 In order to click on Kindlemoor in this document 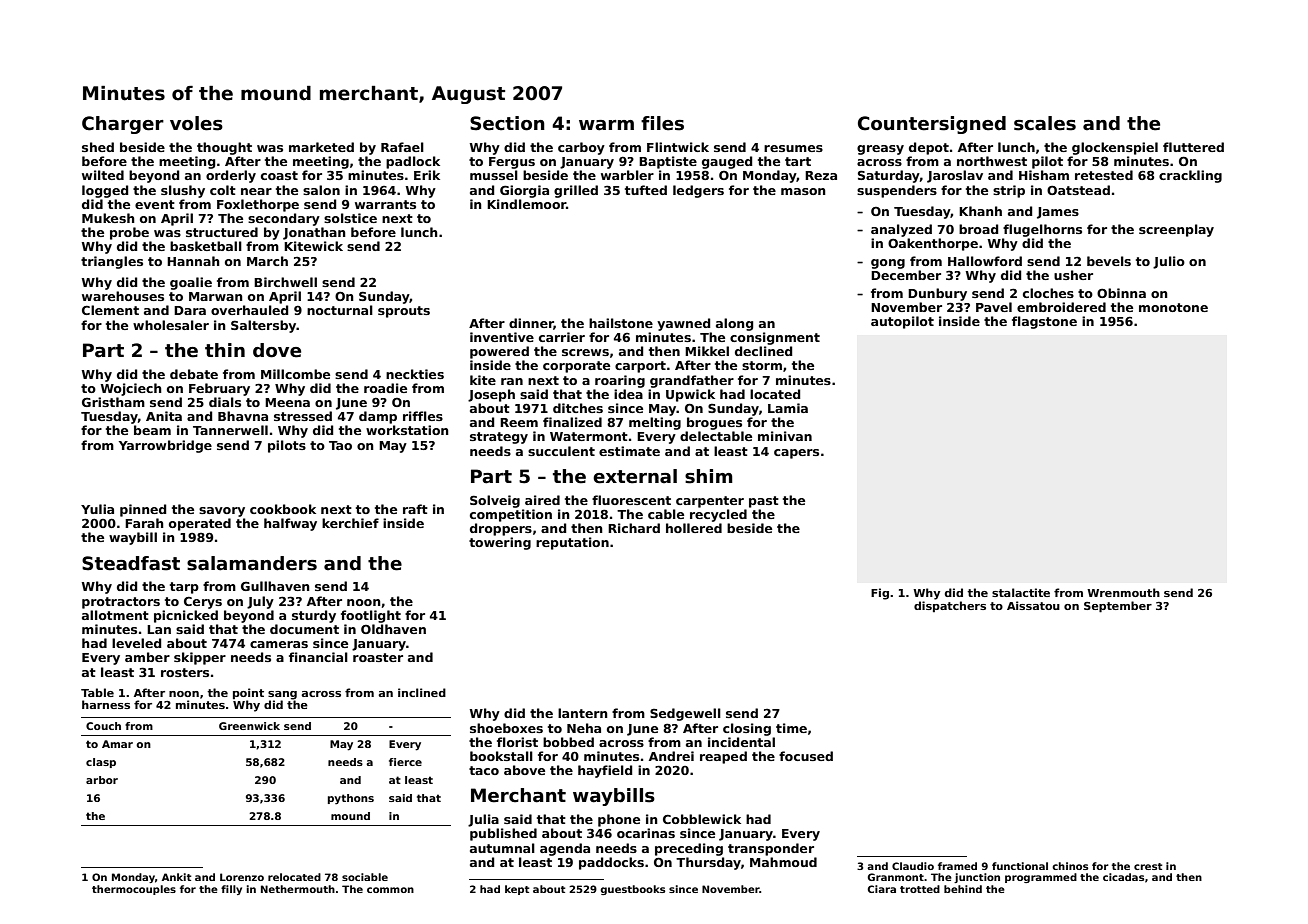, I will do `click(526, 204)`.
